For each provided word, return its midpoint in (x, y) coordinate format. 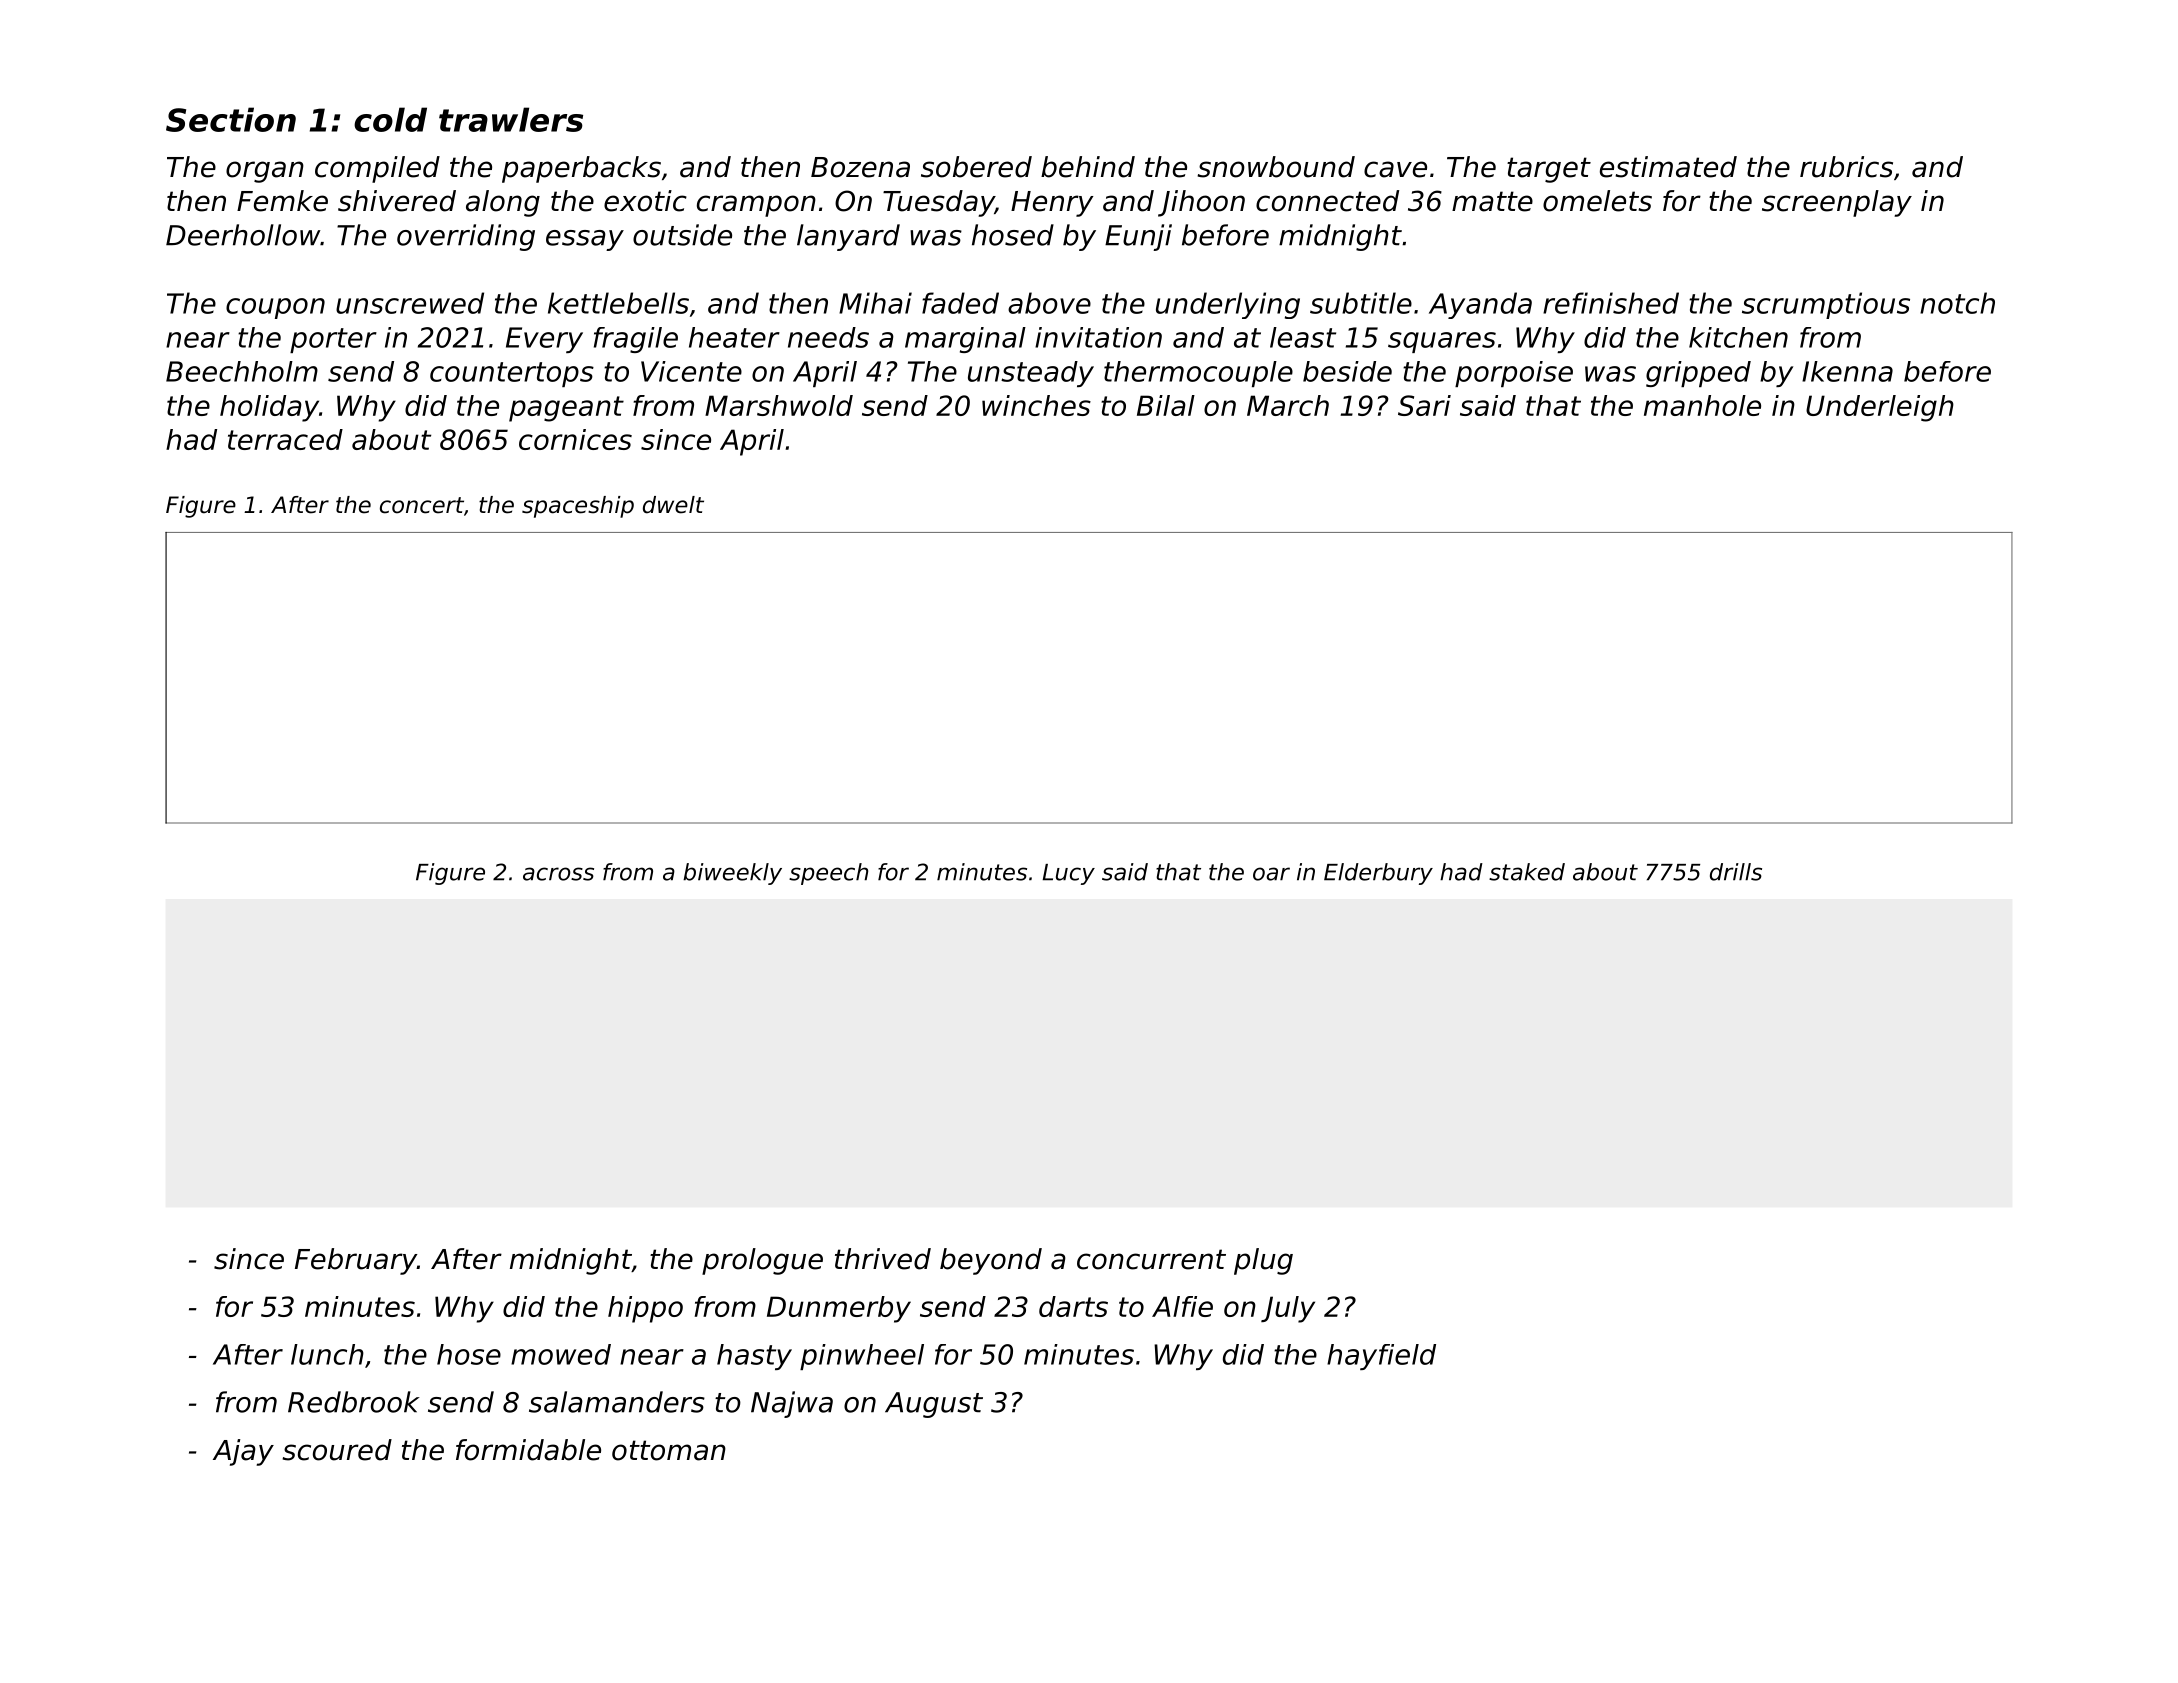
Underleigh (1880, 408)
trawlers (511, 119)
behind (1088, 167)
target (1549, 170)
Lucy (1069, 874)
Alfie (1182, 1306)
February (356, 1261)
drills (1736, 872)
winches (1036, 405)
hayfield (1381, 1357)
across (558, 874)
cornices (575, 439)
